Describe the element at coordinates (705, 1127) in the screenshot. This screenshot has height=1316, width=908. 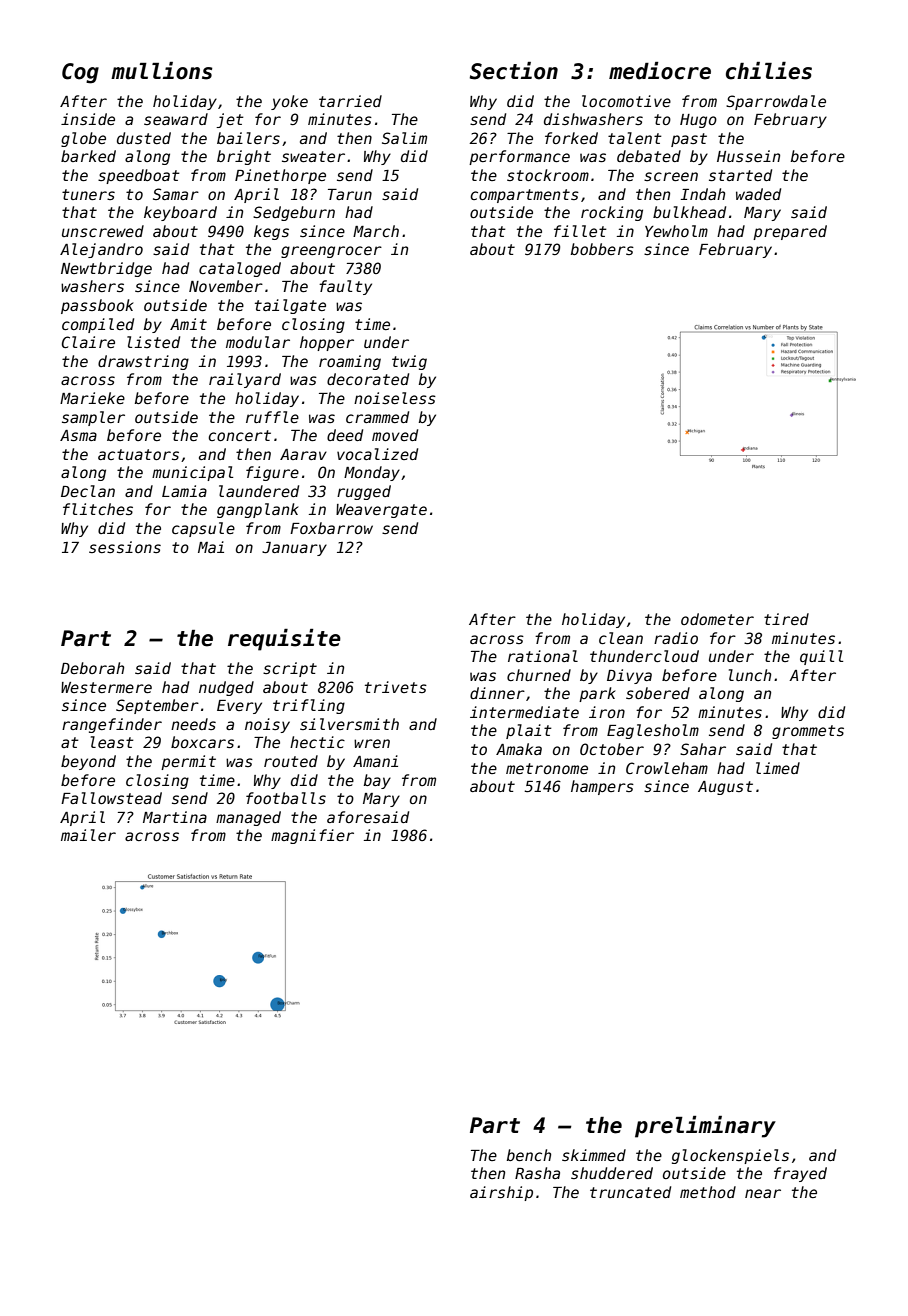
I see `preliminary` at that location.
